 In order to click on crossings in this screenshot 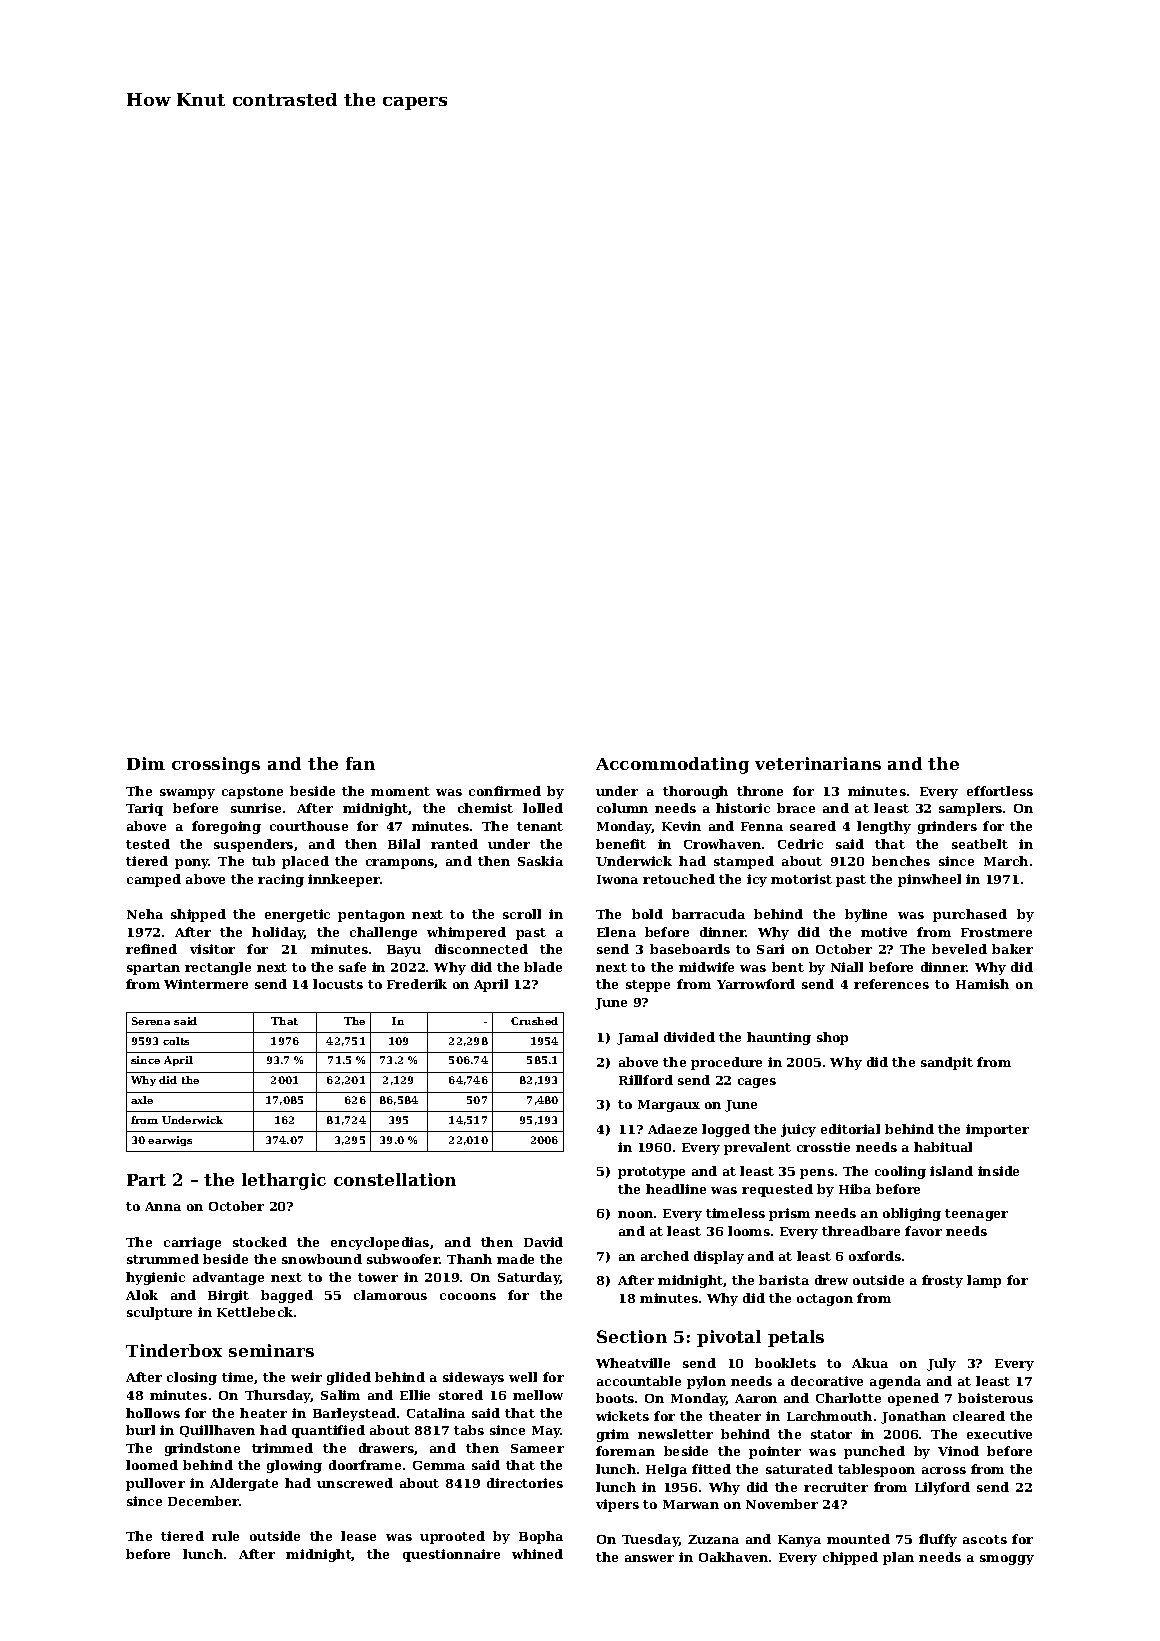, I will do `click(216, 765)`.
